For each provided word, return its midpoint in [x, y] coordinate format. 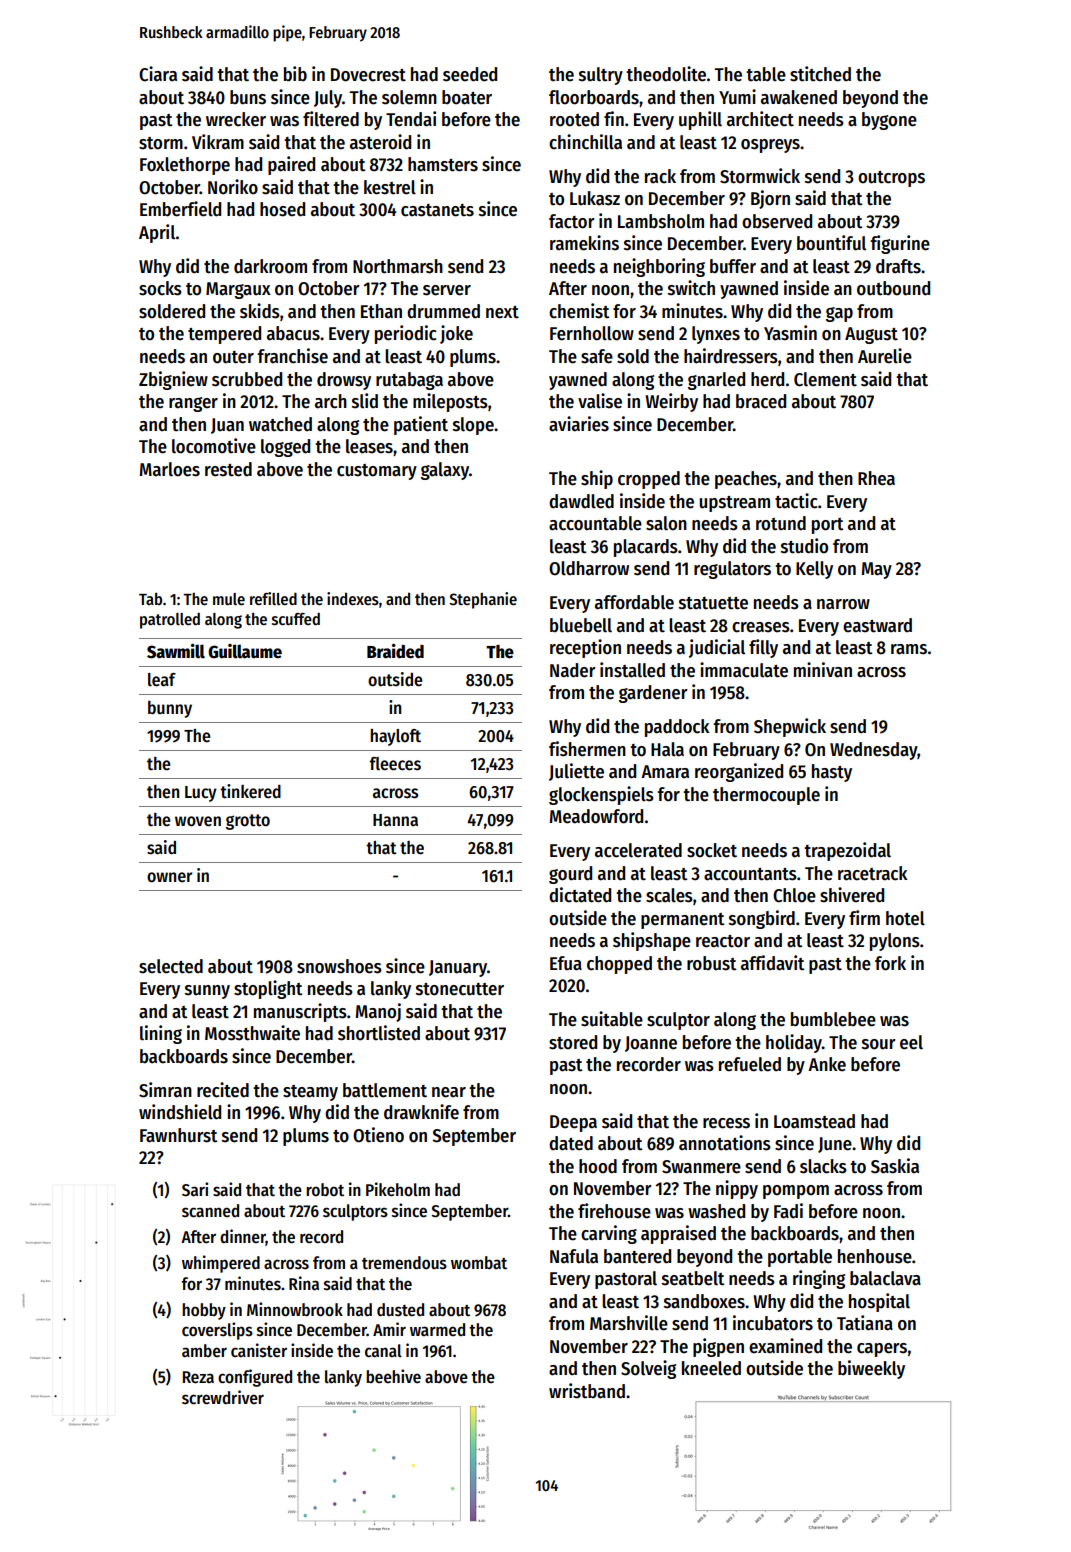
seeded [470, 74]
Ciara [158, 74]
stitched [820, 74]
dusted [400, 1310]
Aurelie [885, 356]
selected [171, 966]
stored [573, 1042]
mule [229, 599]
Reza [198, 1377]
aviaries [579, 424]
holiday [794, 1043]
